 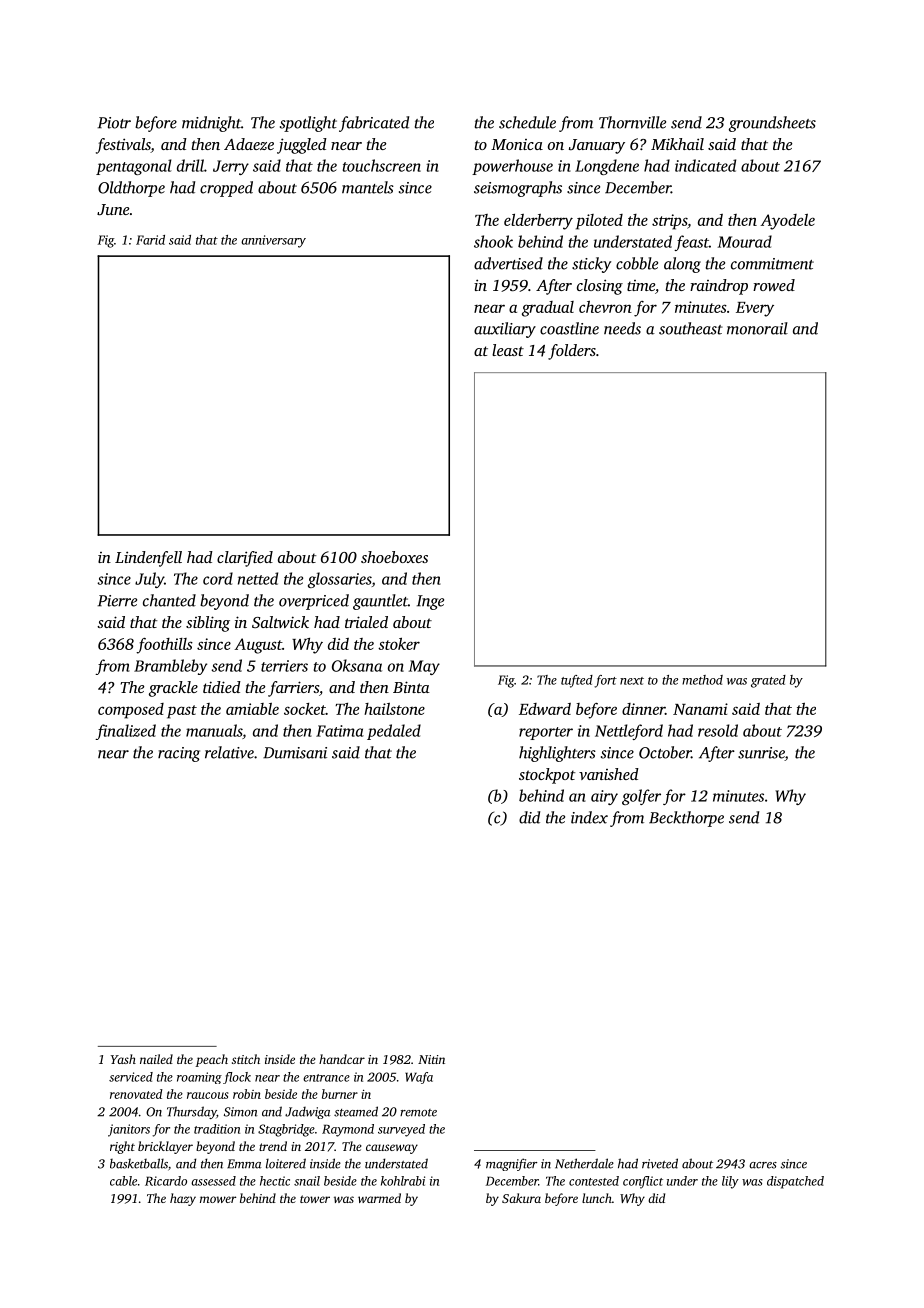 I want to click on gradual, so click(x=548, y=309).
